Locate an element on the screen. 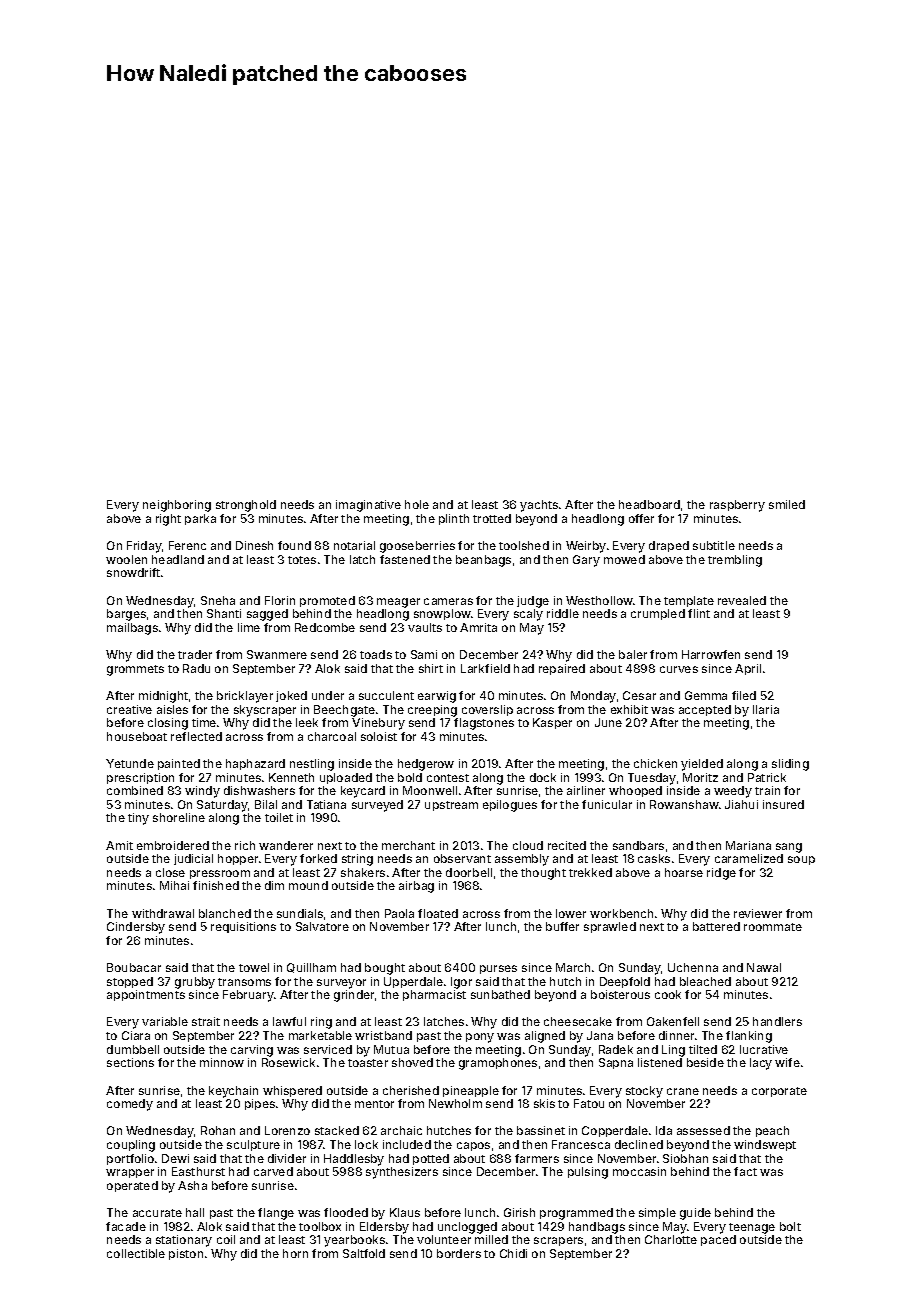 This screenshot has height=1308, width=924. Ferenc is located at coordinates (187, 545).
